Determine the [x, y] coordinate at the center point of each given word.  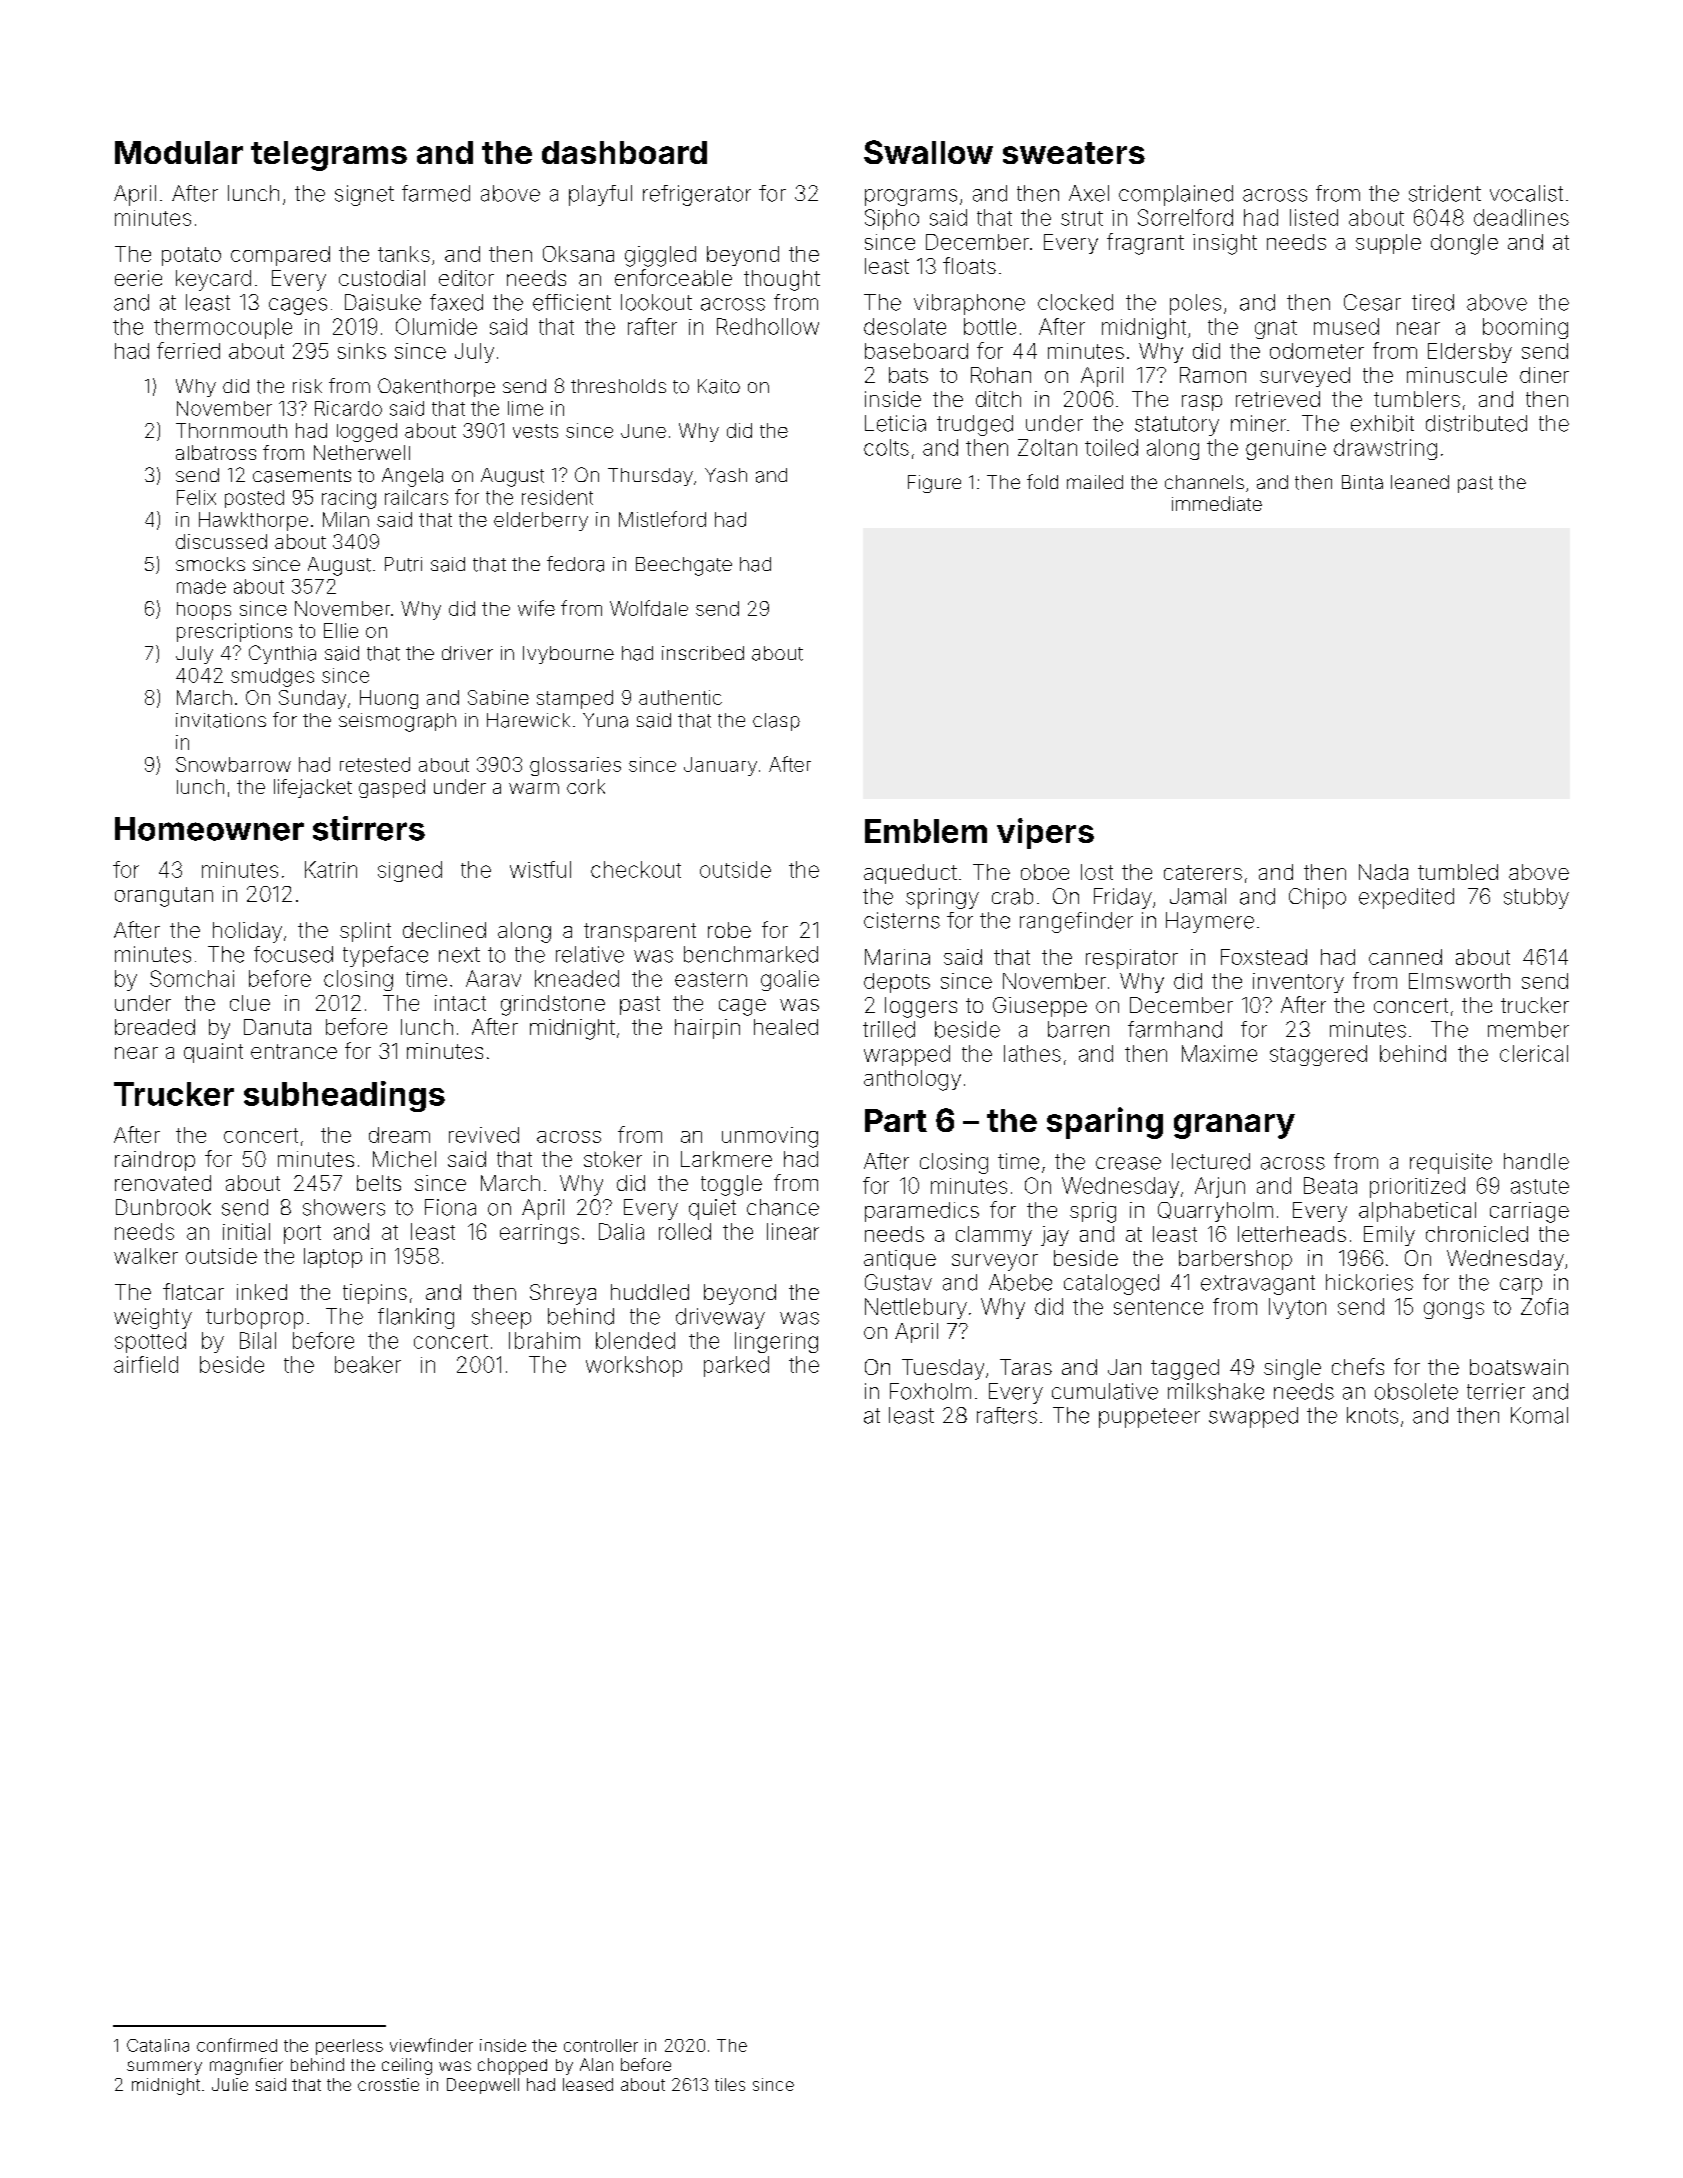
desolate [905, 326]
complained [1176, 195]
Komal [1539, 1415]
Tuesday [943, 1369]
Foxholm [930, 1391]
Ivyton [1297, 1308]
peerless [349, 2047]
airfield [146, 1364]
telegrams [329, 156]
